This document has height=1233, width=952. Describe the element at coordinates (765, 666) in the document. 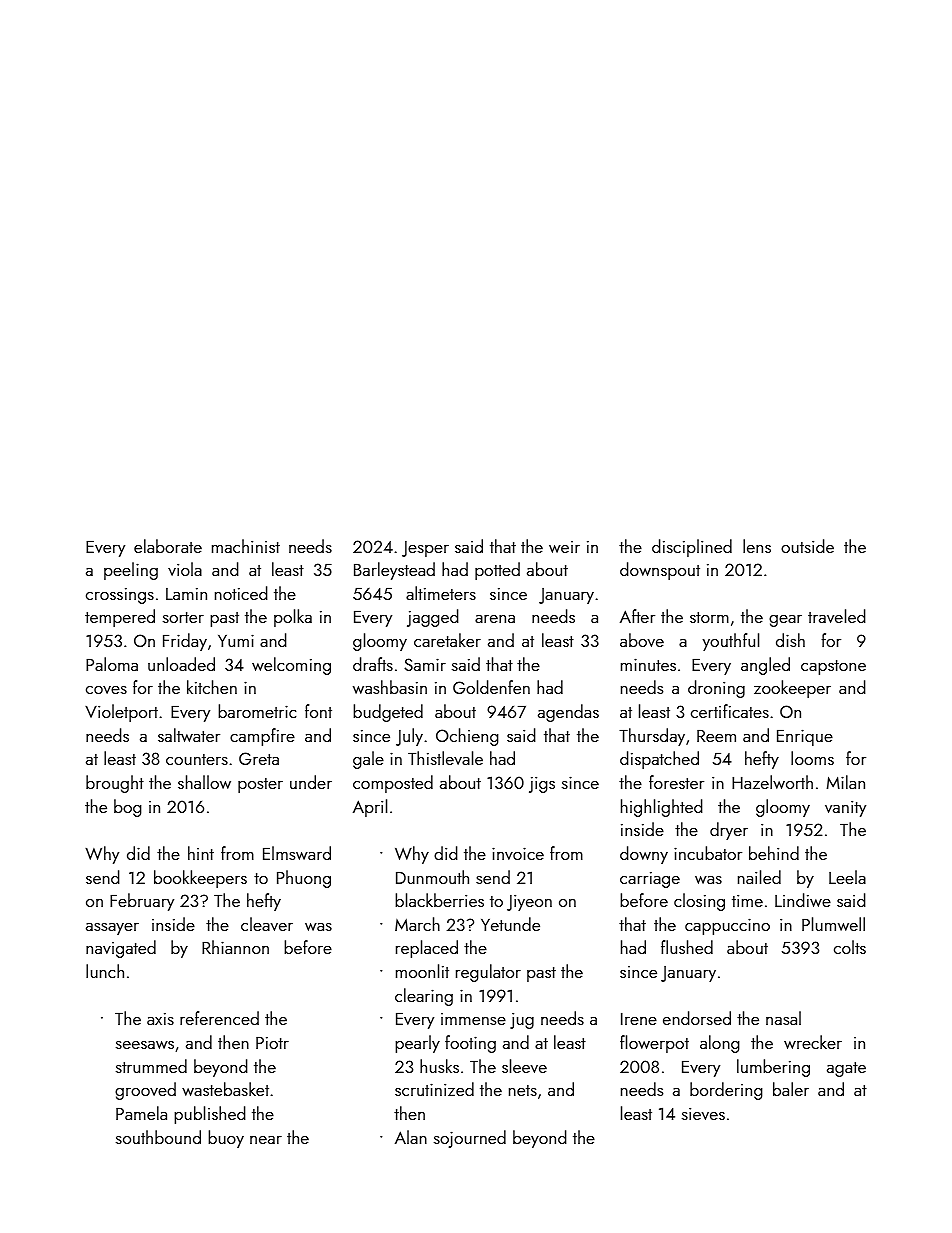

I see `angled` at that location.
